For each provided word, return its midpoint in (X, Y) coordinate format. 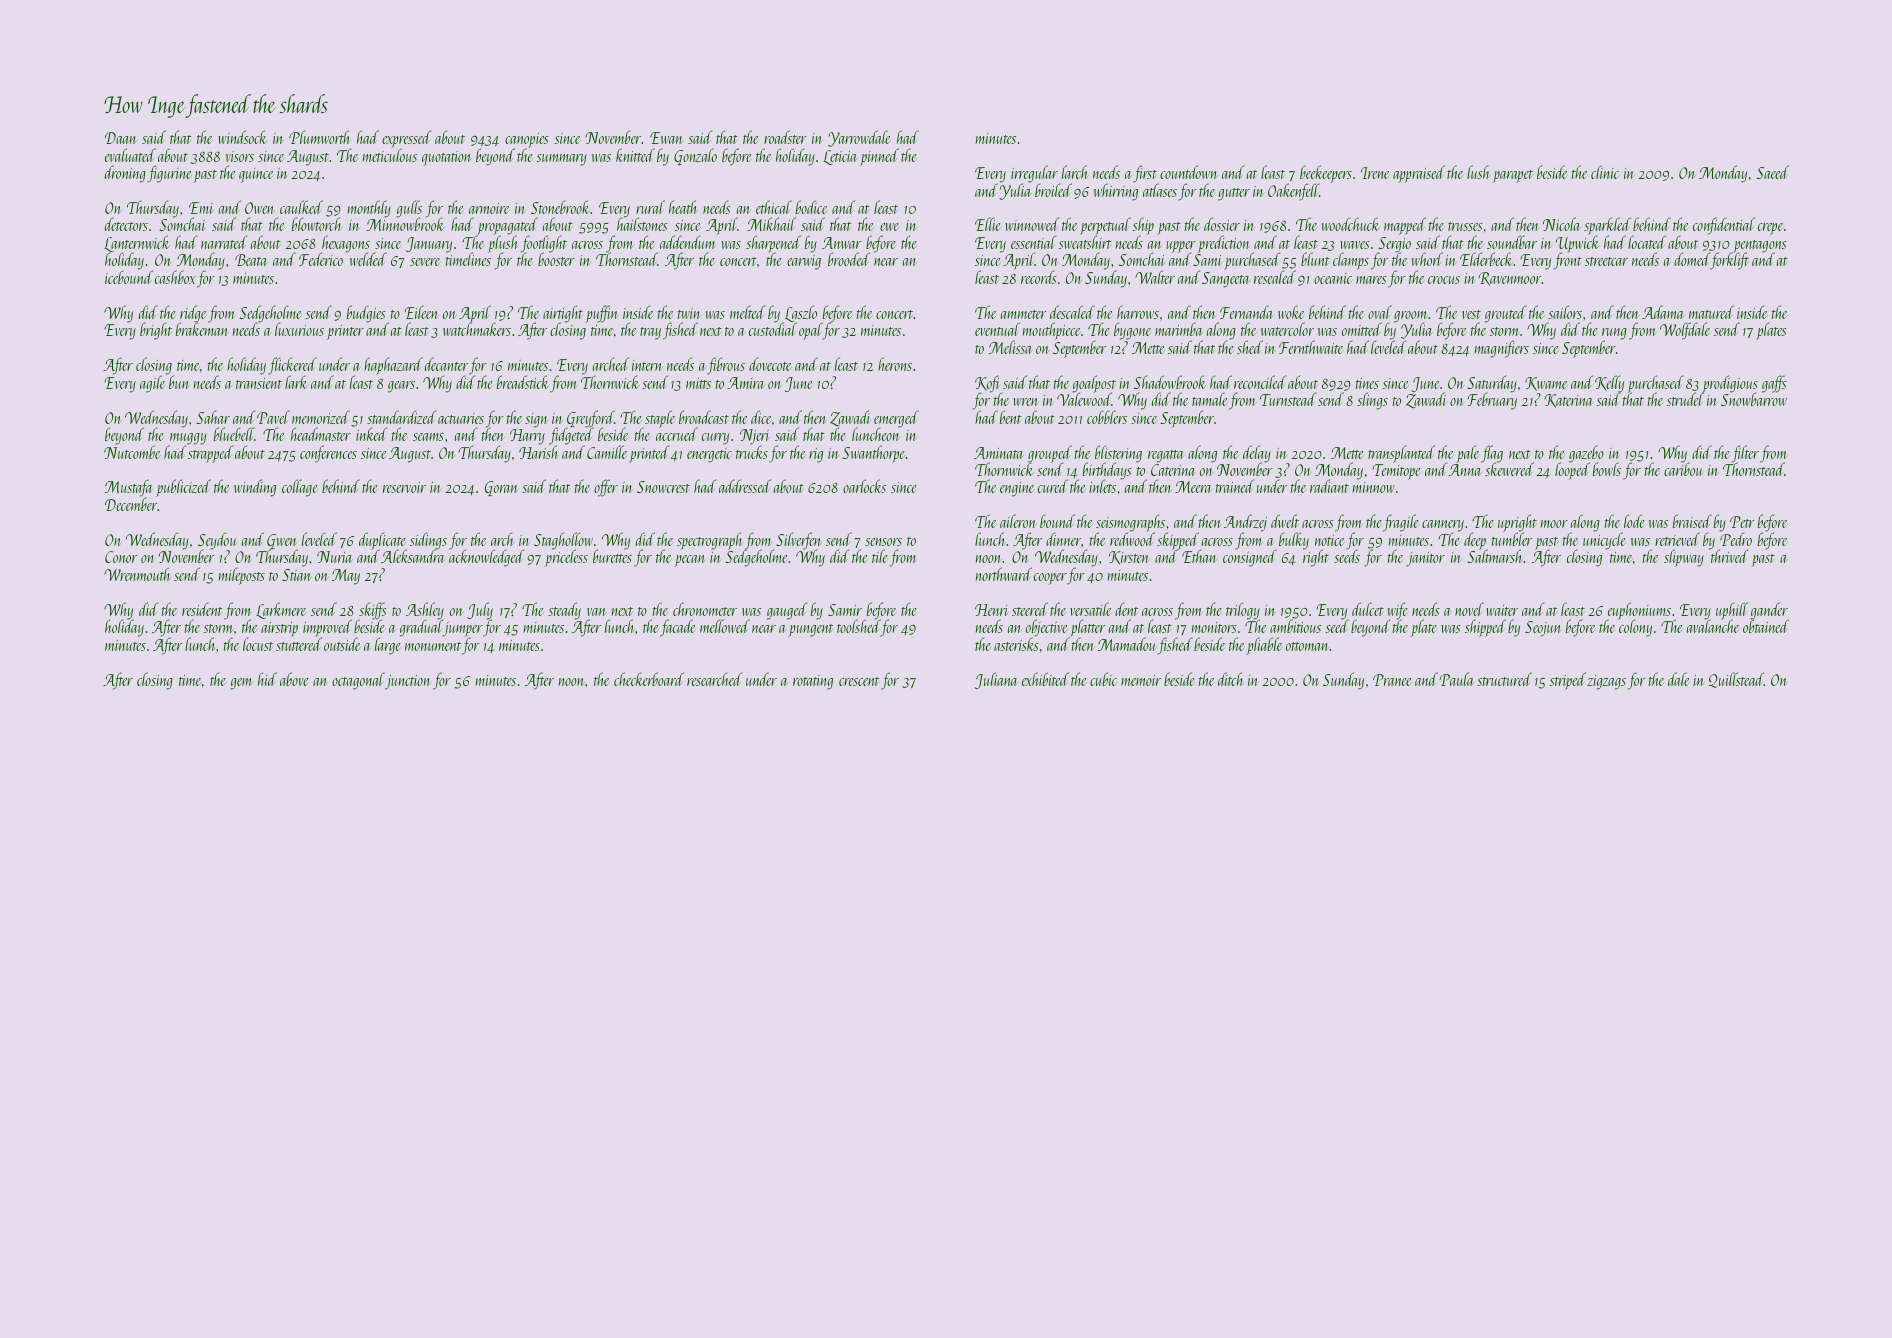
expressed (406, 139)
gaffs (1774, 384)
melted (747, 312)
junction (407, 682)
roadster (785, 137)
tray (650, 333)
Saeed (1772, 172)
